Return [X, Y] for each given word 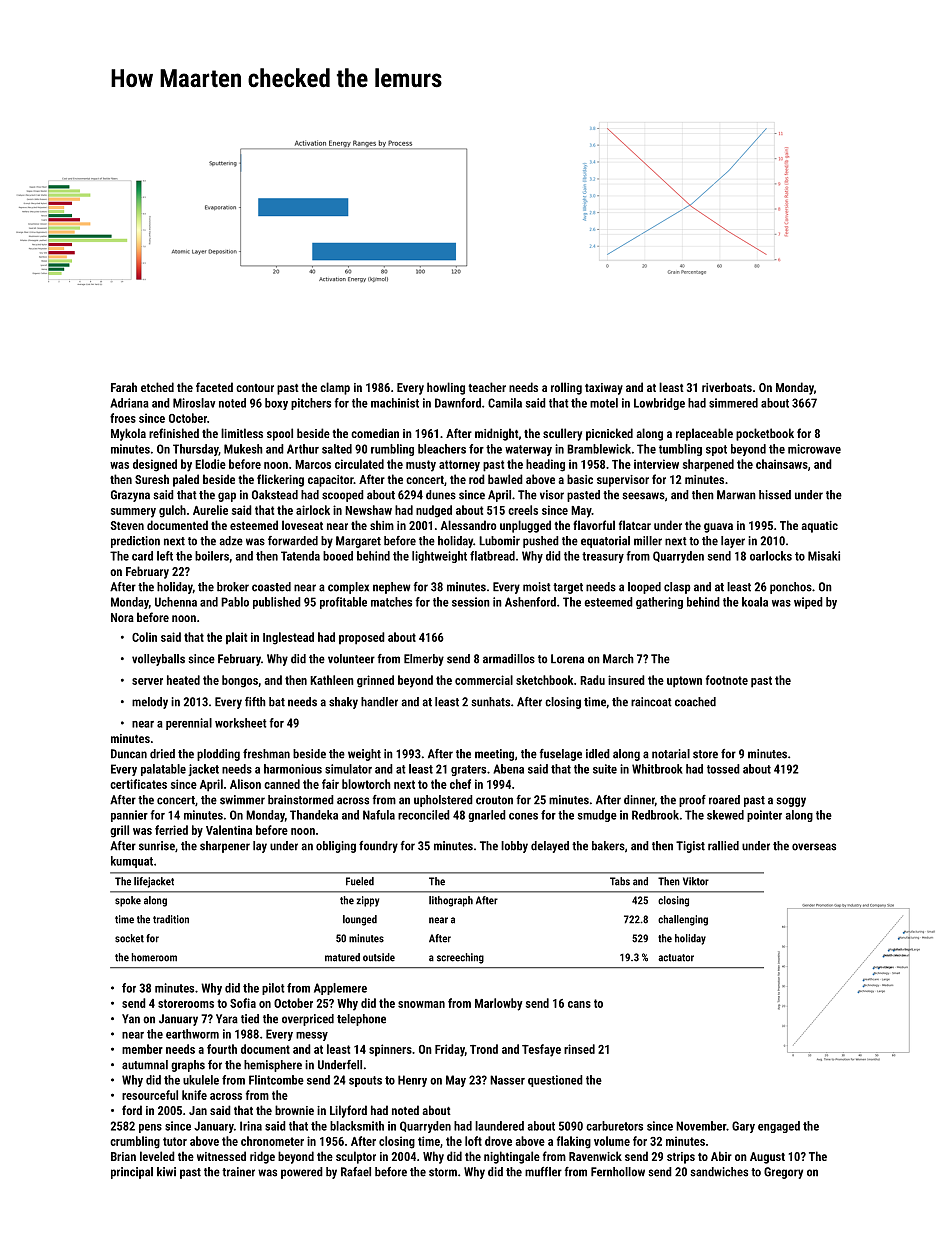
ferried [171, 830]
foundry [378, 847]
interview [656, 464]
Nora [122, 617]
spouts [365, 1081]
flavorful [594, 525]
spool [280, 434]
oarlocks [771, 556]
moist [537, 587]
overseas [814, 847]
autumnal [145, 1065]
